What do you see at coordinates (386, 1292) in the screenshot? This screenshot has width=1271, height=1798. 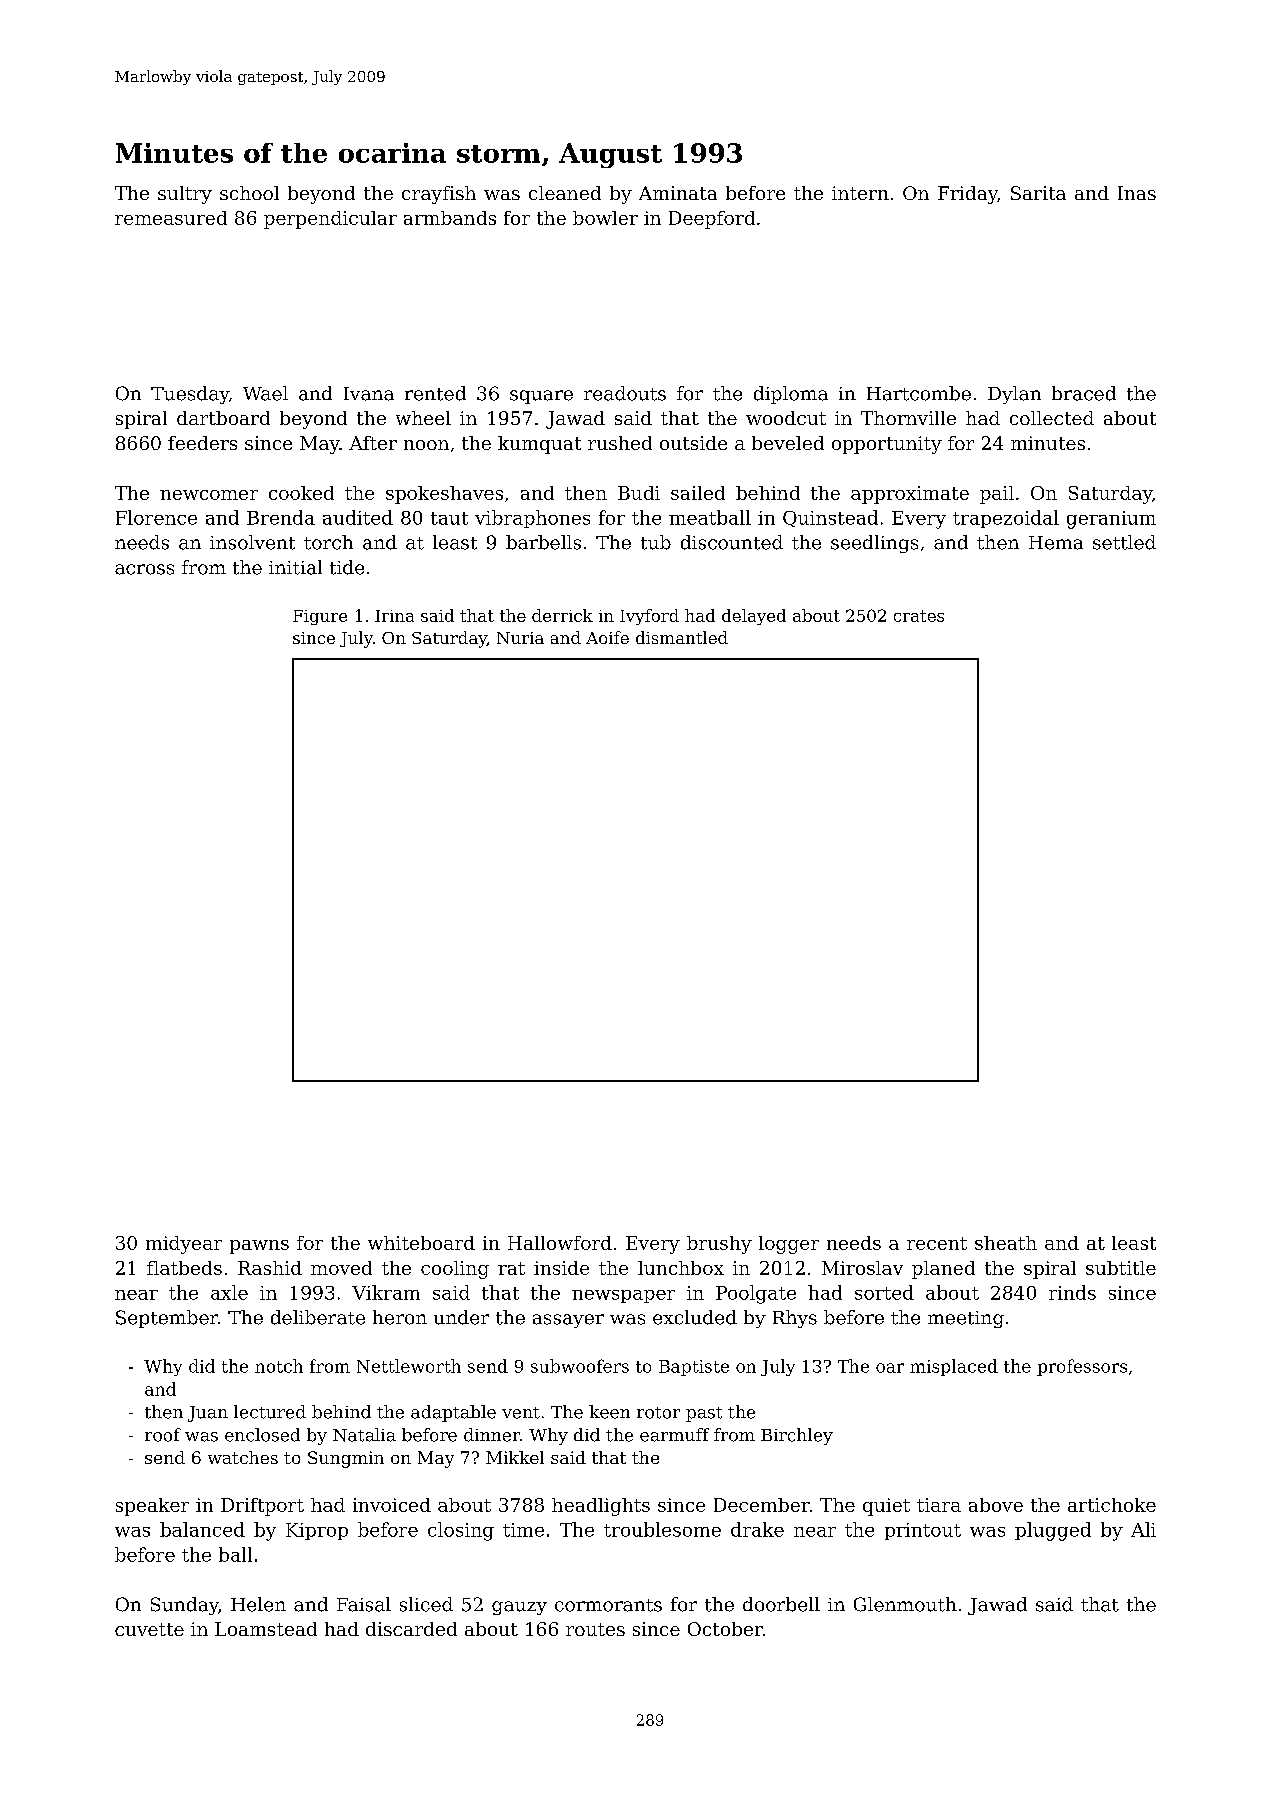 I see `Vikram` at bounding box center [386, 1292].
